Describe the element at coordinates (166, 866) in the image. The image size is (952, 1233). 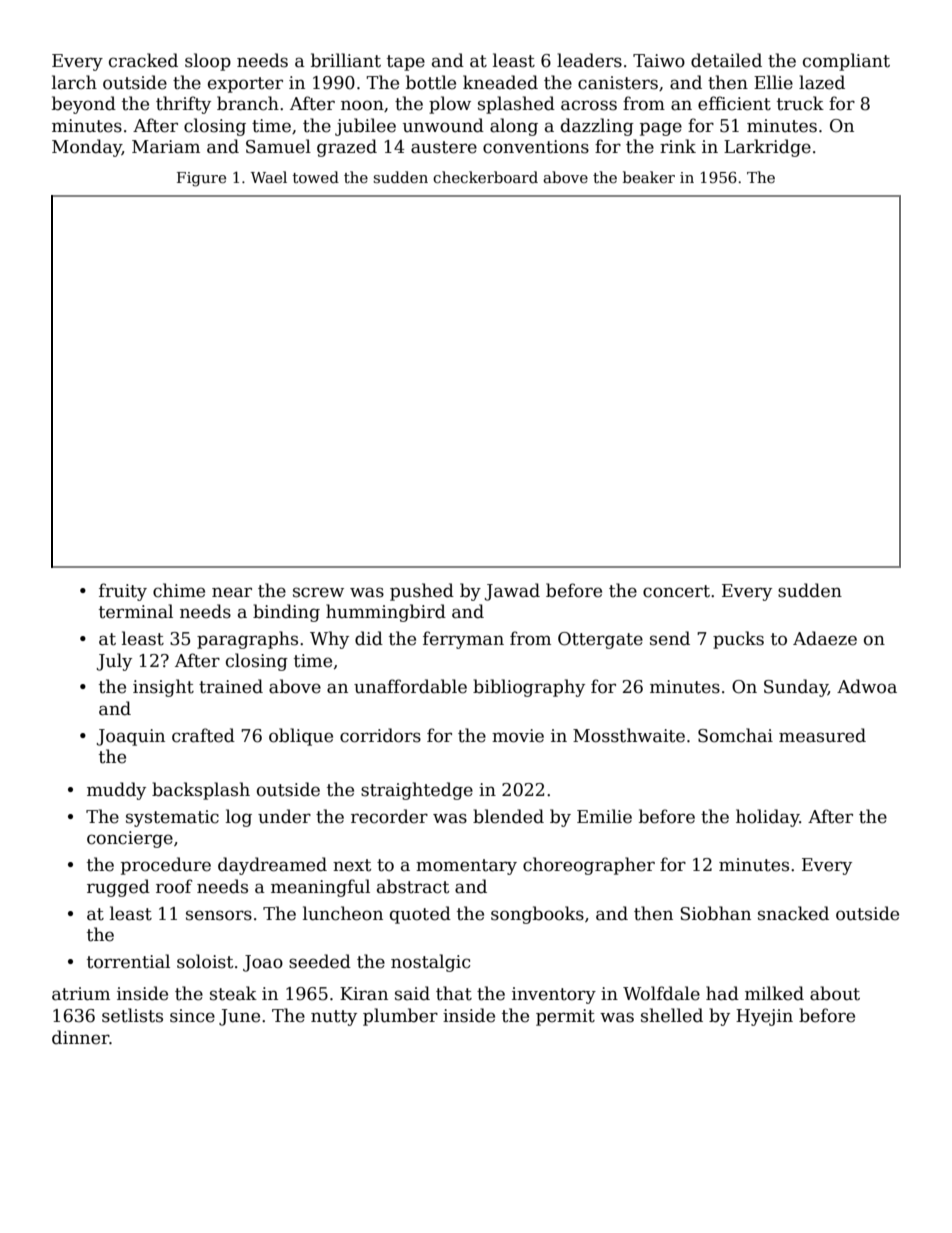
I see `procedure` at that location.
